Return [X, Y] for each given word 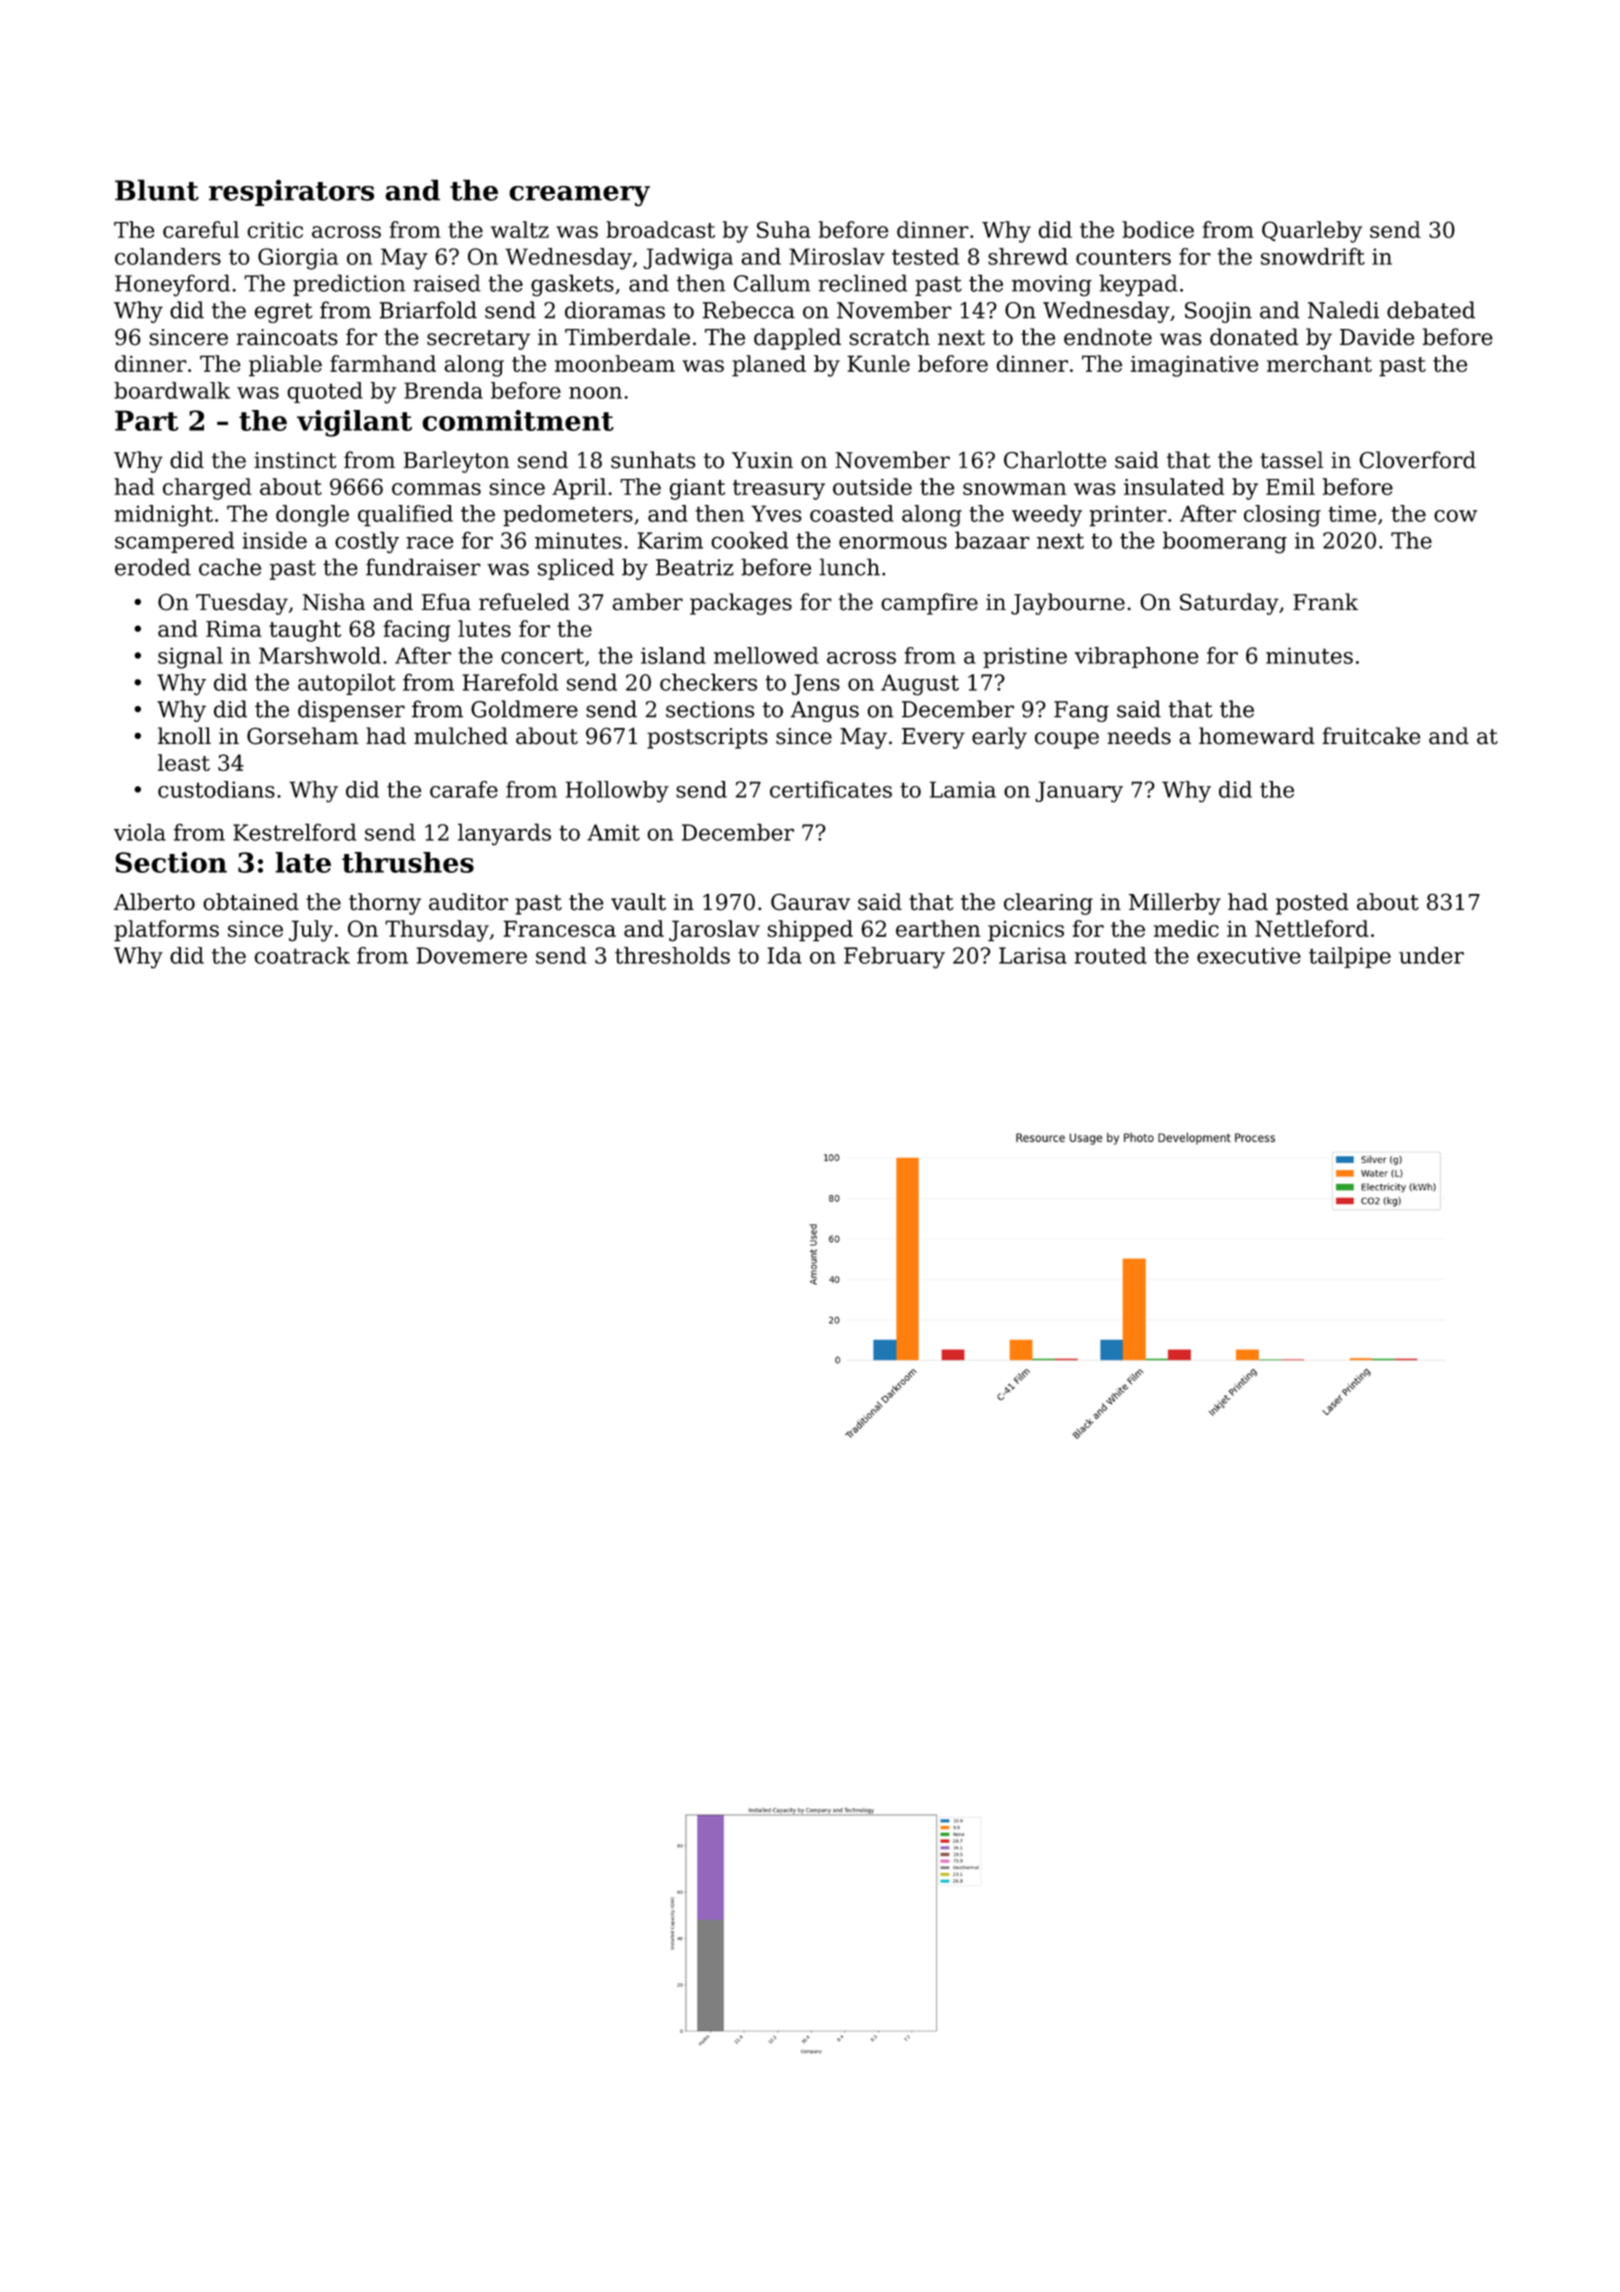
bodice [1158, 229]
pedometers [568, 516]
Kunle [878, 363]
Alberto [154, 902]
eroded [153, 567]
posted [1312, 904]
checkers [708, 682]
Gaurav [810, 902]
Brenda [443, 390]
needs [1139, 736]
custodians [216, 789]
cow [1455, 516]
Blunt [157, 190]
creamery [579, 196]
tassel [1291, 460]
